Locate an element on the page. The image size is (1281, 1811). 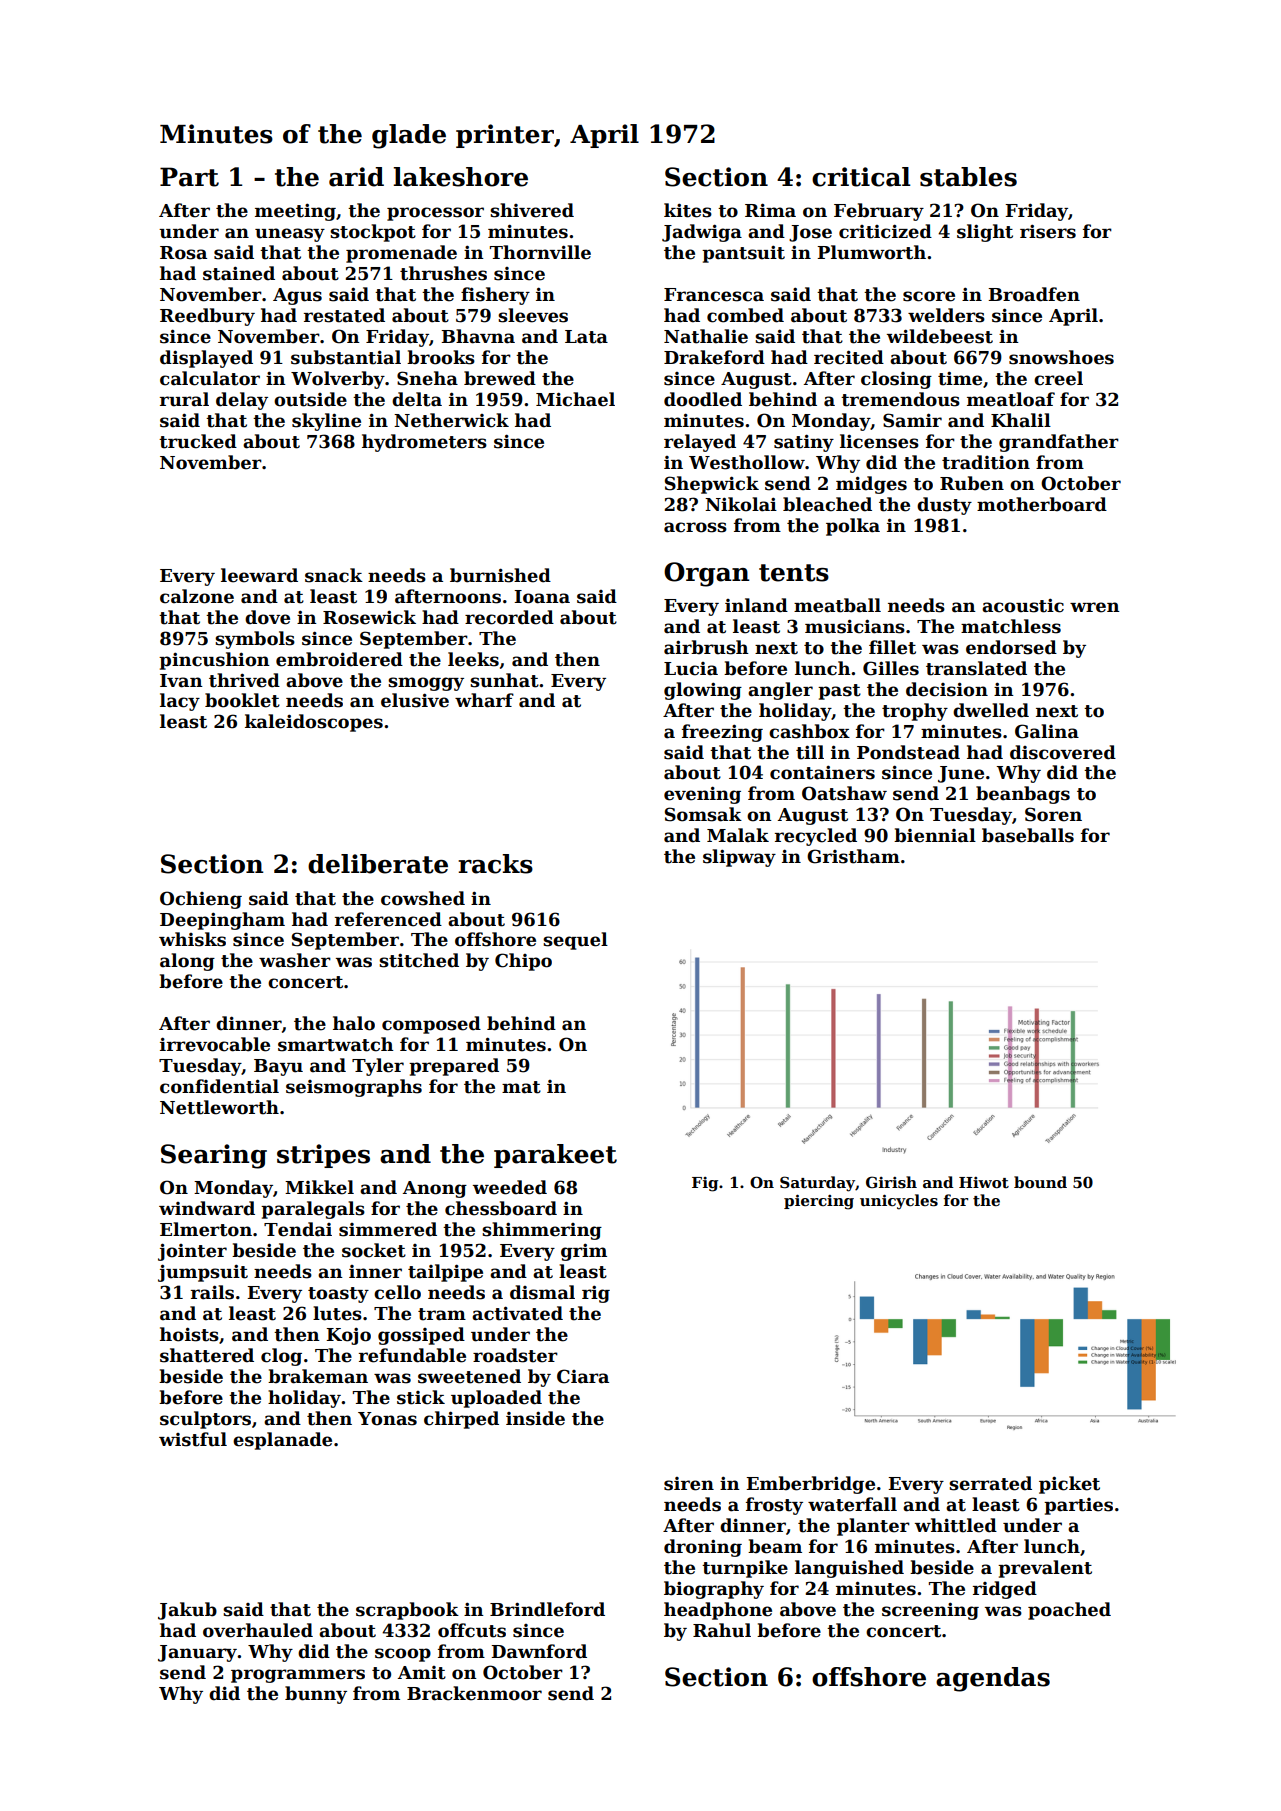
stables is located at coordinates (968, 177).
